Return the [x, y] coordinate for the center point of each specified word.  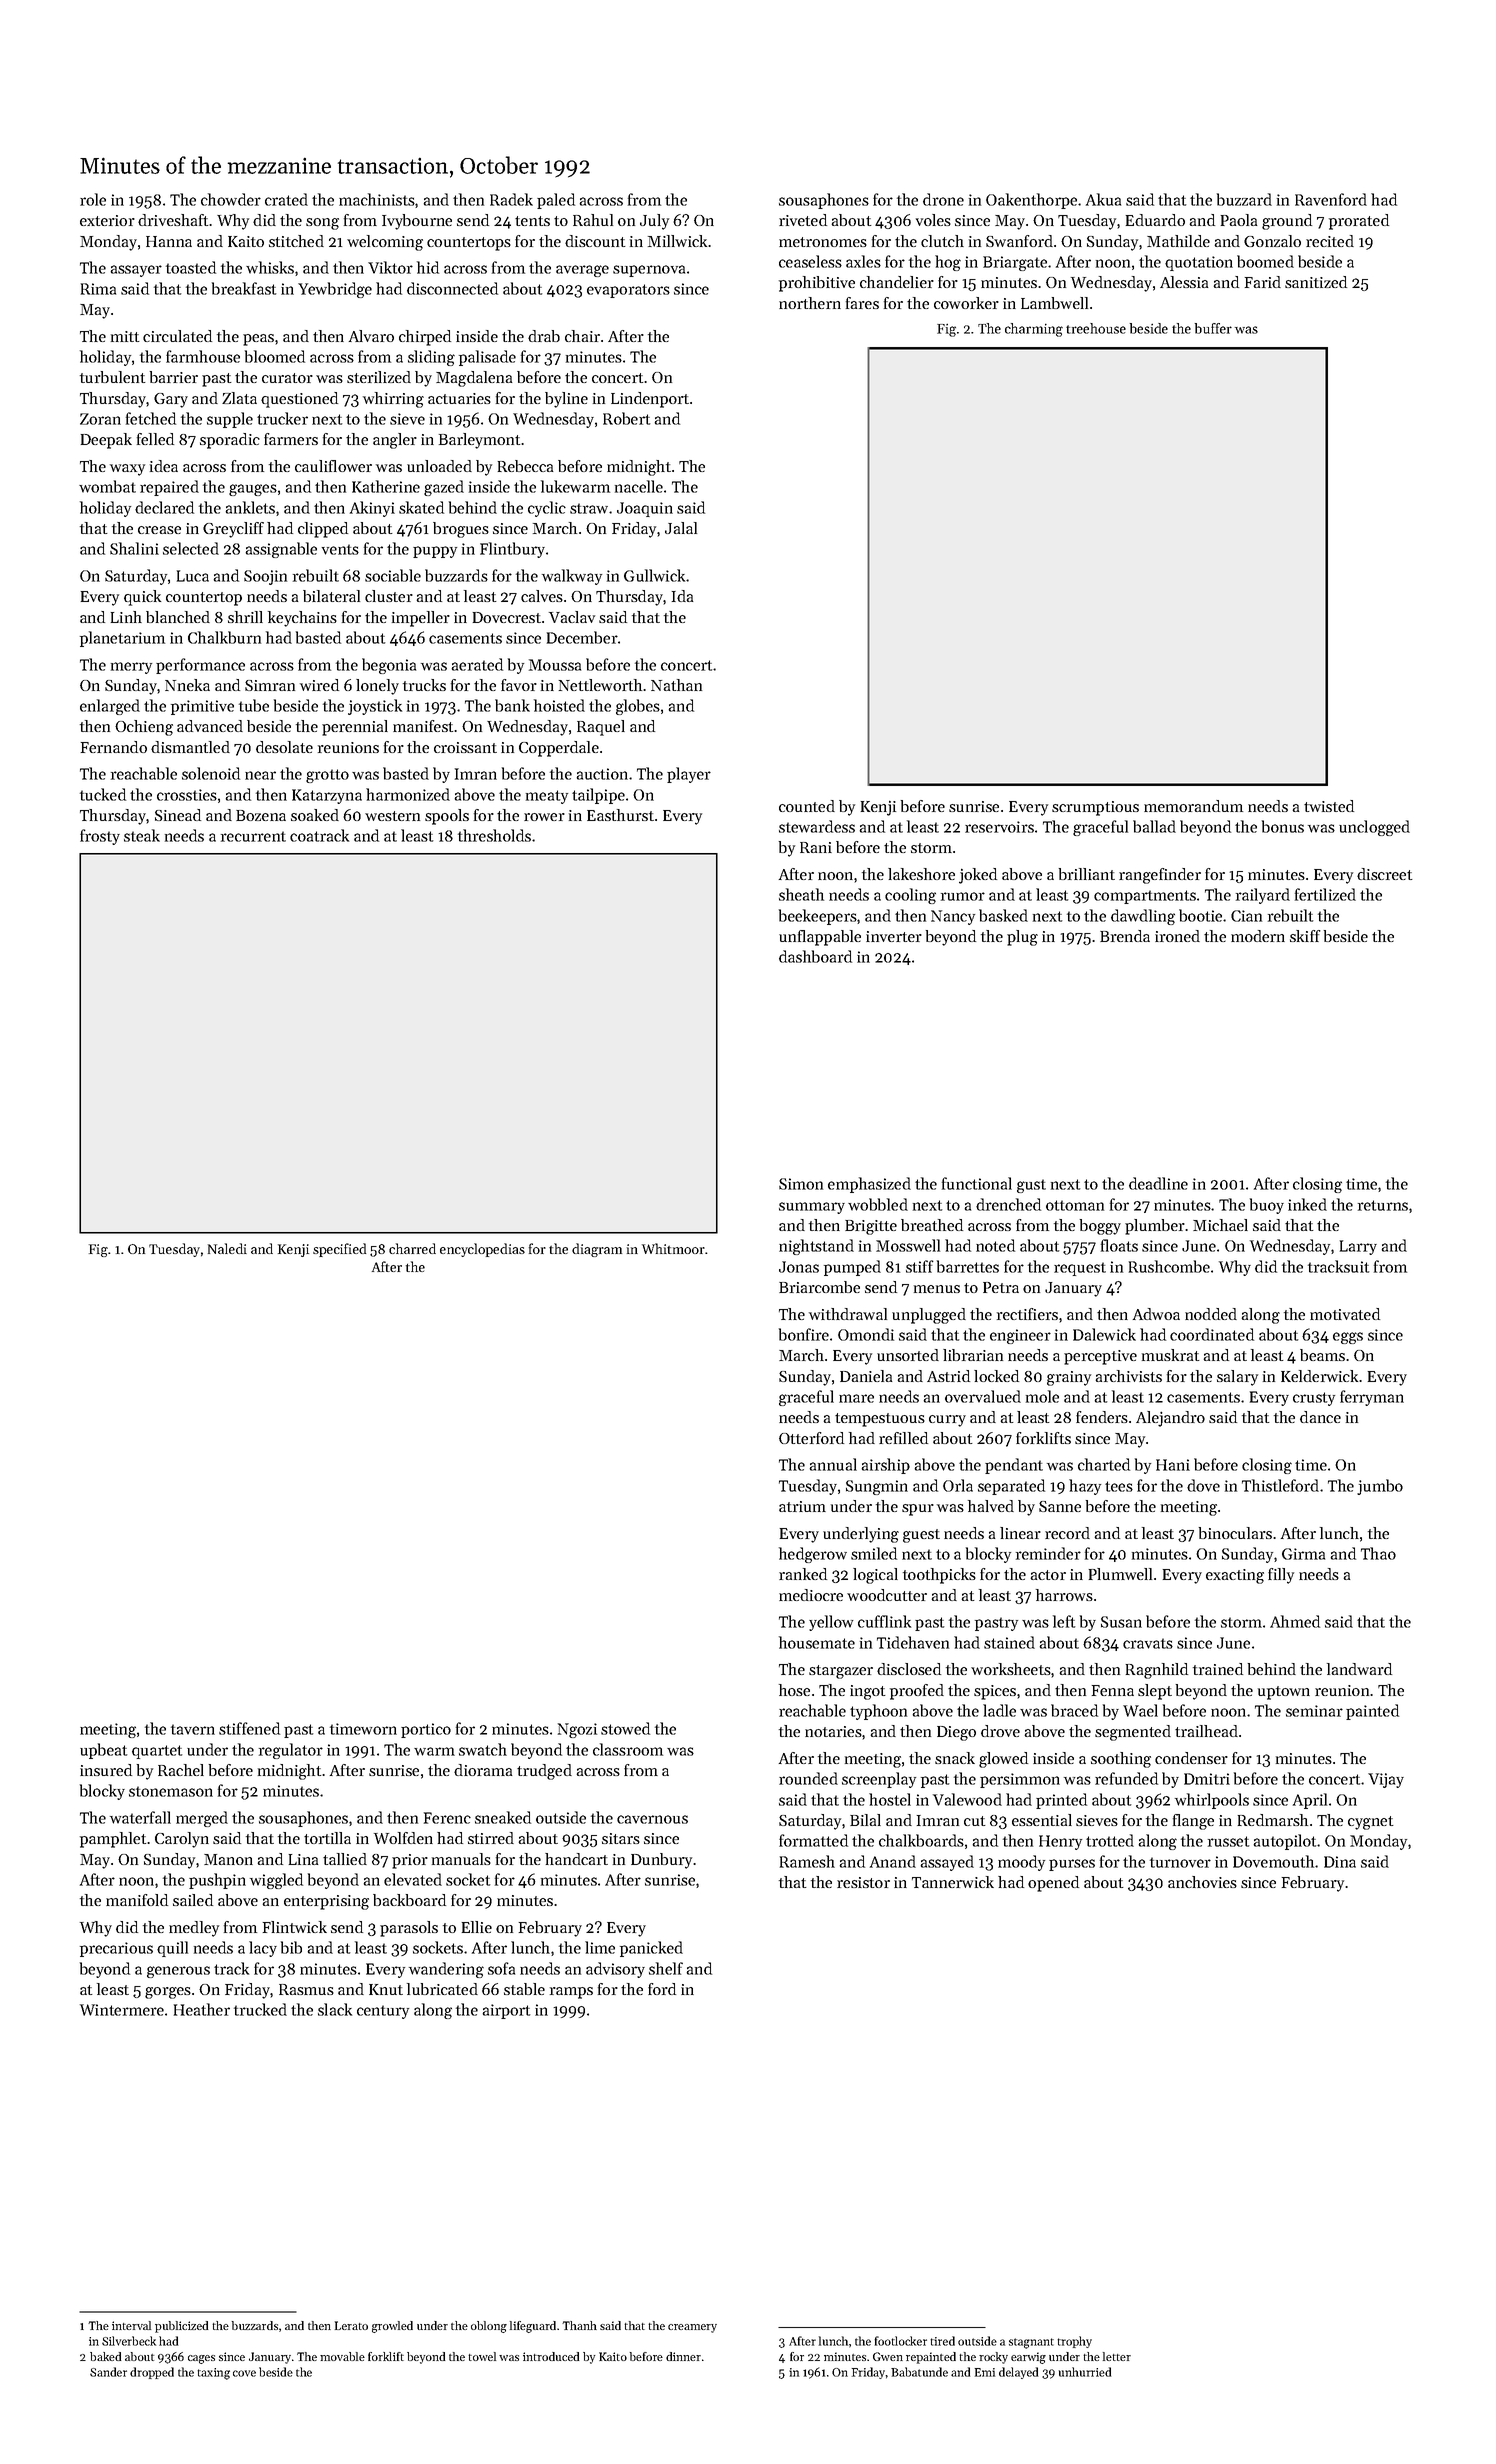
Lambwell [1054, 303]
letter [1117, 2356]
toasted [191, 267]
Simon [801, 1184]
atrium [802, 1506]
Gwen [888, 2356]
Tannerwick [953, 1882]
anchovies [1202, 1882]
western [392, 816]
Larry [1358, 1247]
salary [1237, 1378]
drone [943, 199]
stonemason [171, 1791]
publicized [181, 2327]
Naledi [227, 1248]
